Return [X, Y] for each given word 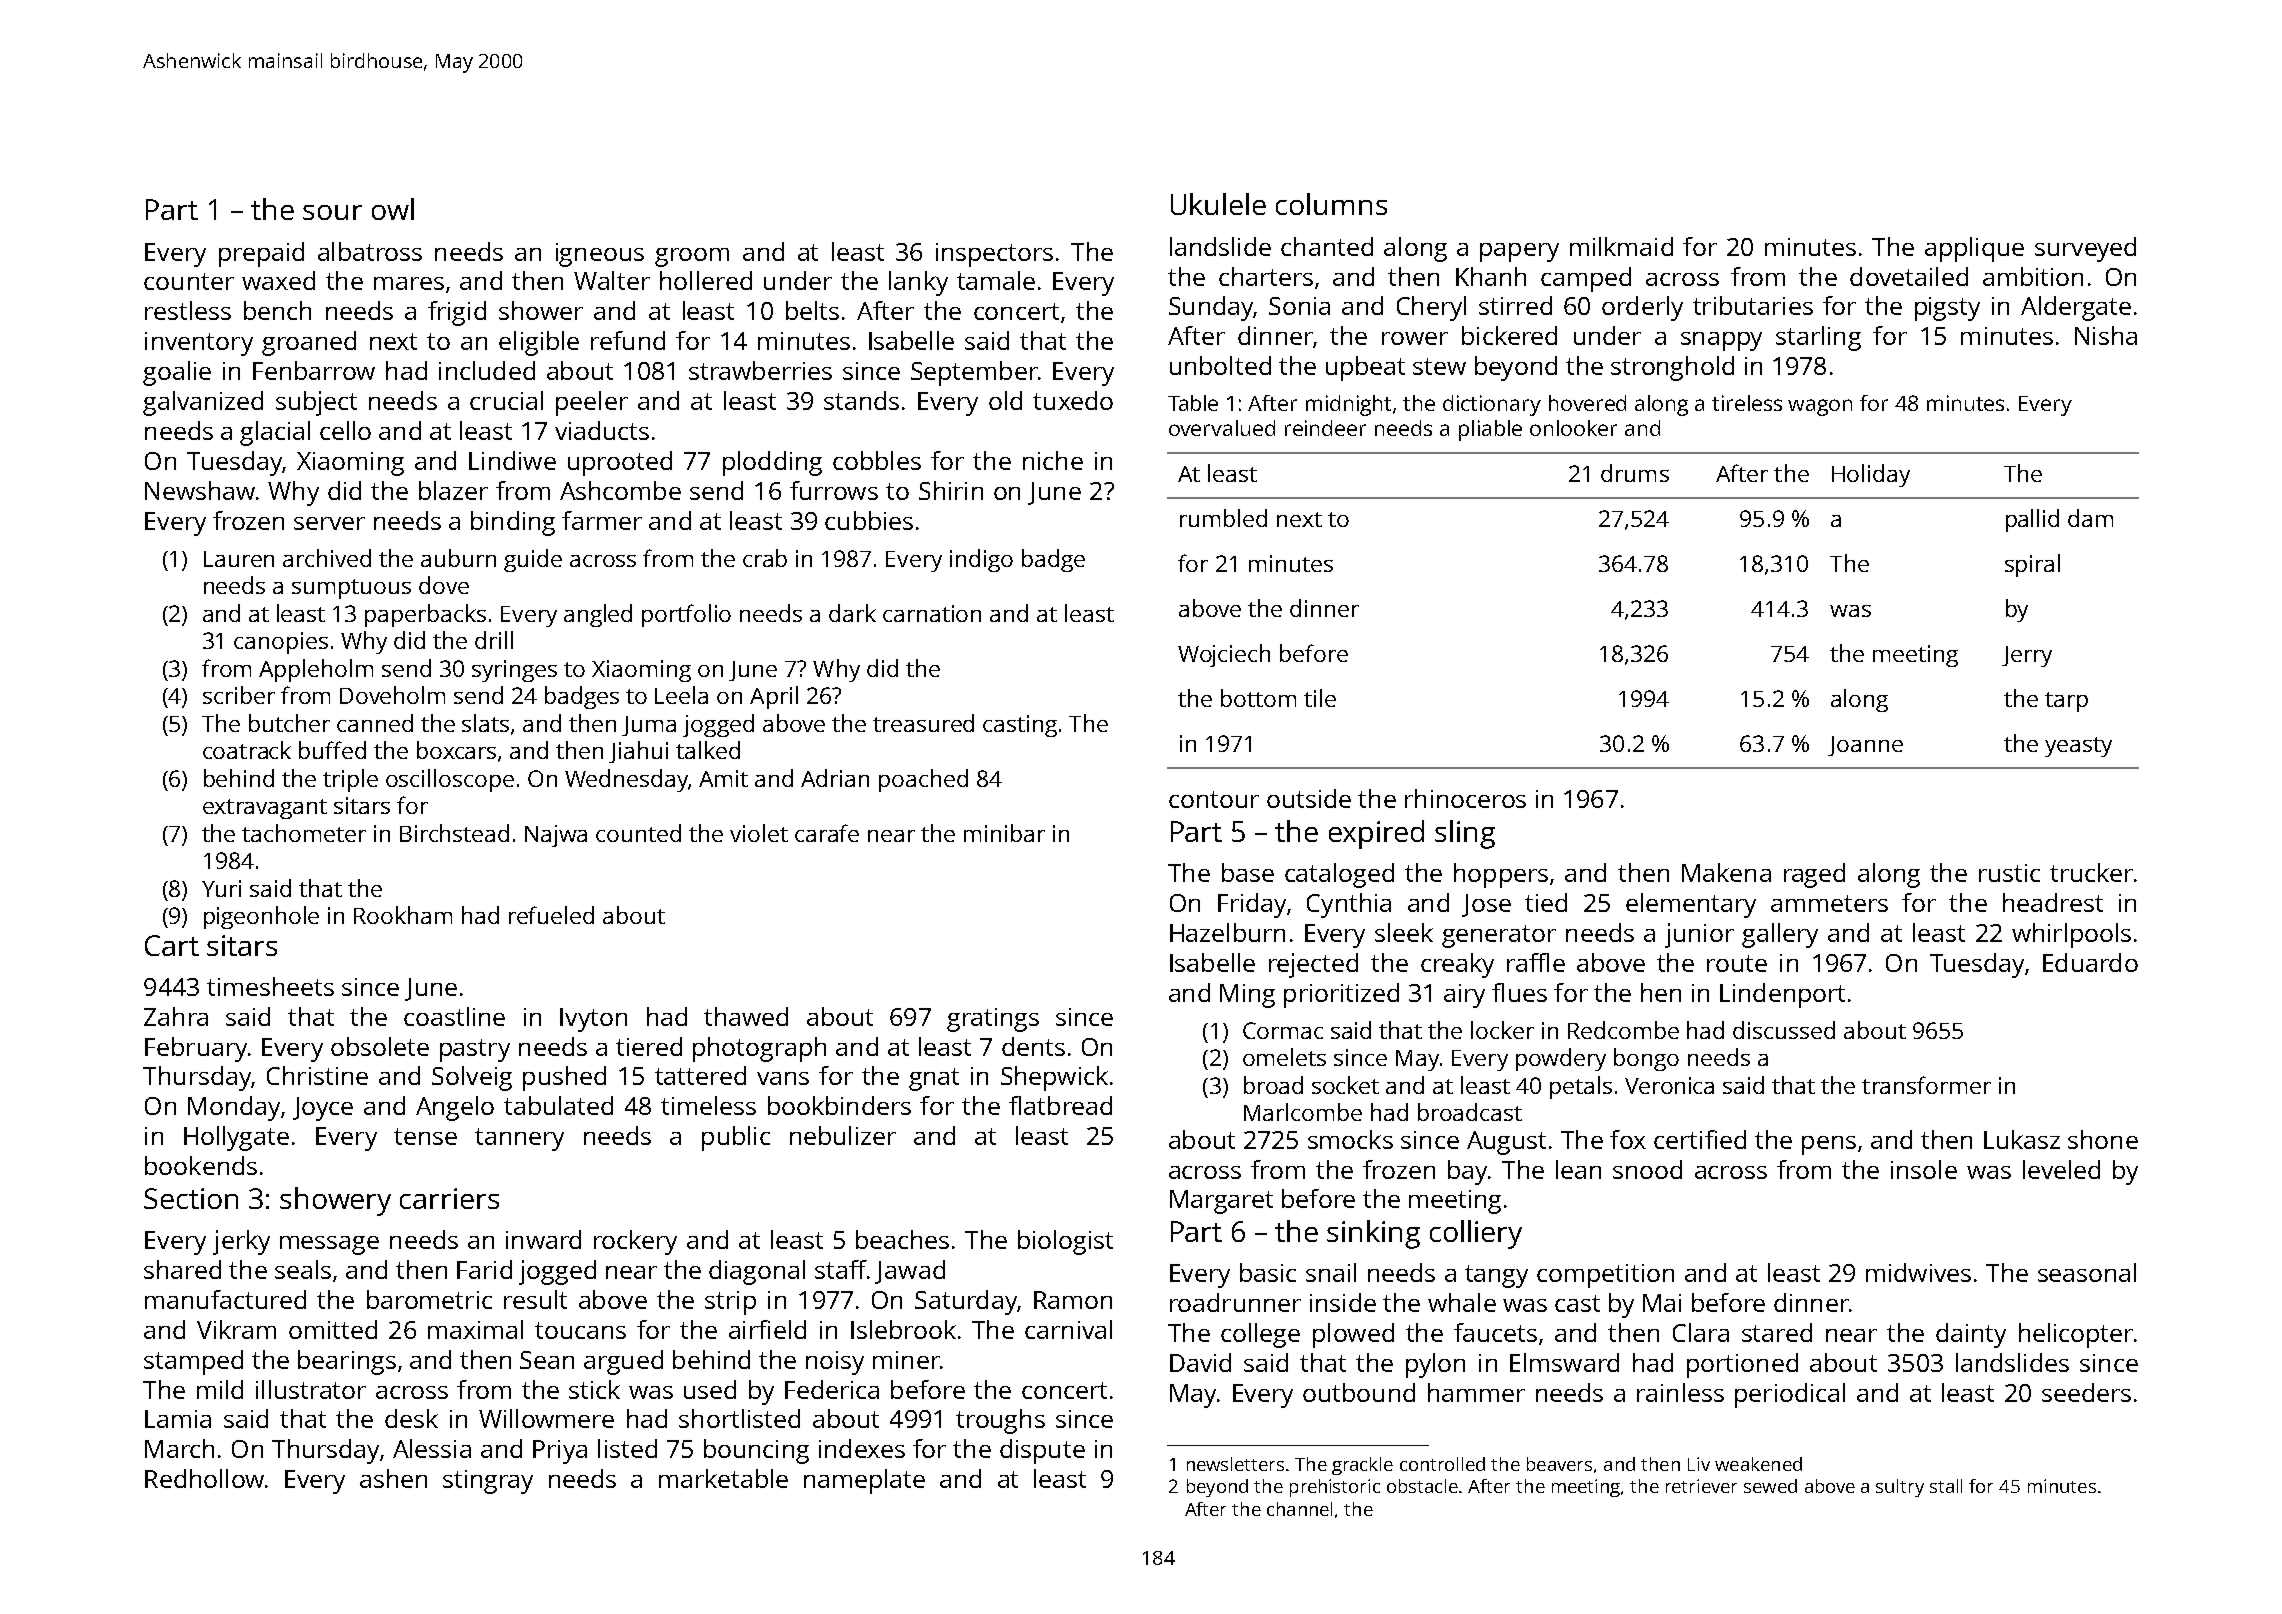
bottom [1258, 698]
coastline [454, 1016]
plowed [1353, 1335]
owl [393, 209]
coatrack [247, 750]
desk [411, 1418]
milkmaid [1621, 246]
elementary [1691, 905]
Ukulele [1218, 204]
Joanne [1865, 746]
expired [1376, 834]
